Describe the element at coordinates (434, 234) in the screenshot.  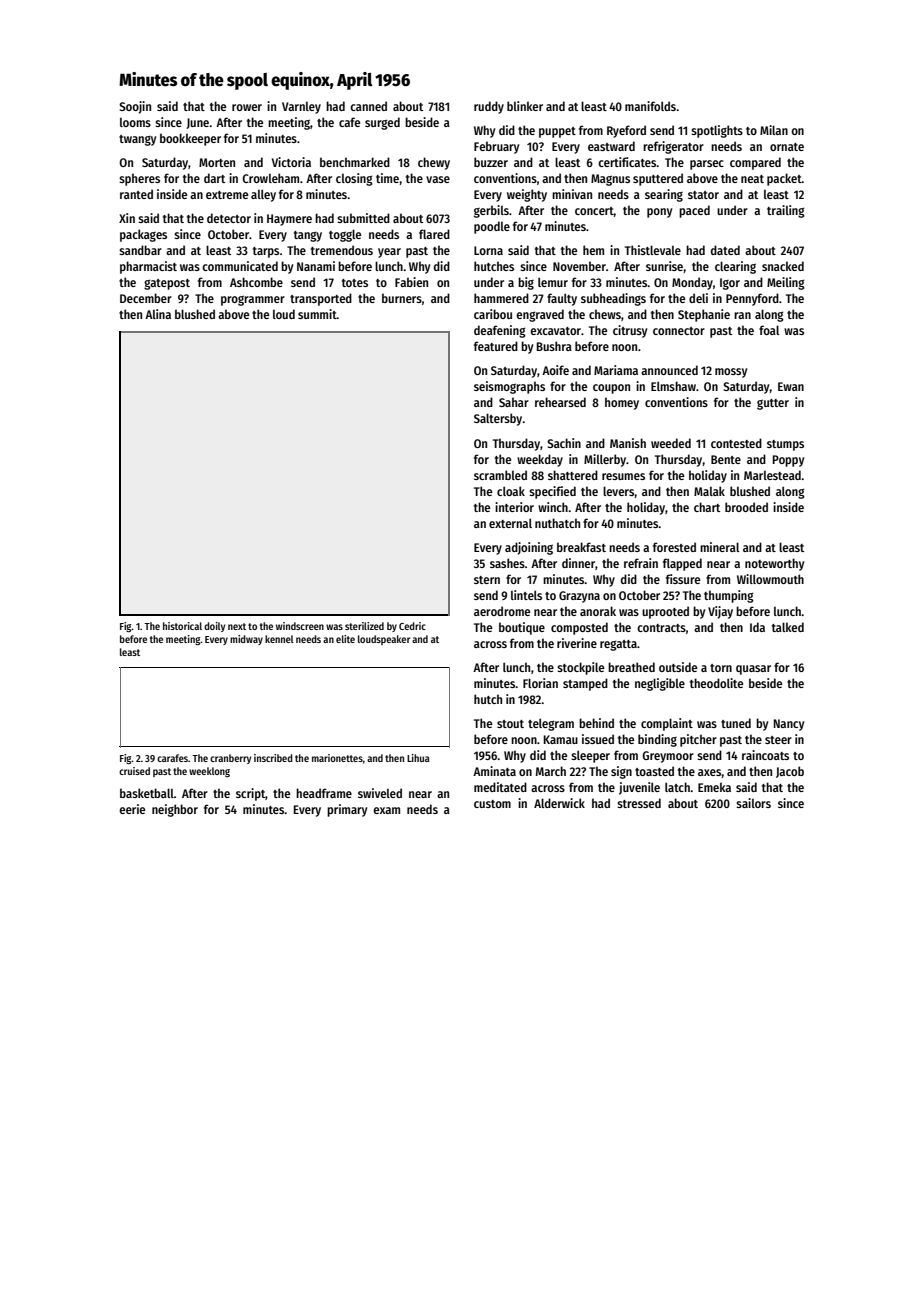
I see `flared` at that location.
